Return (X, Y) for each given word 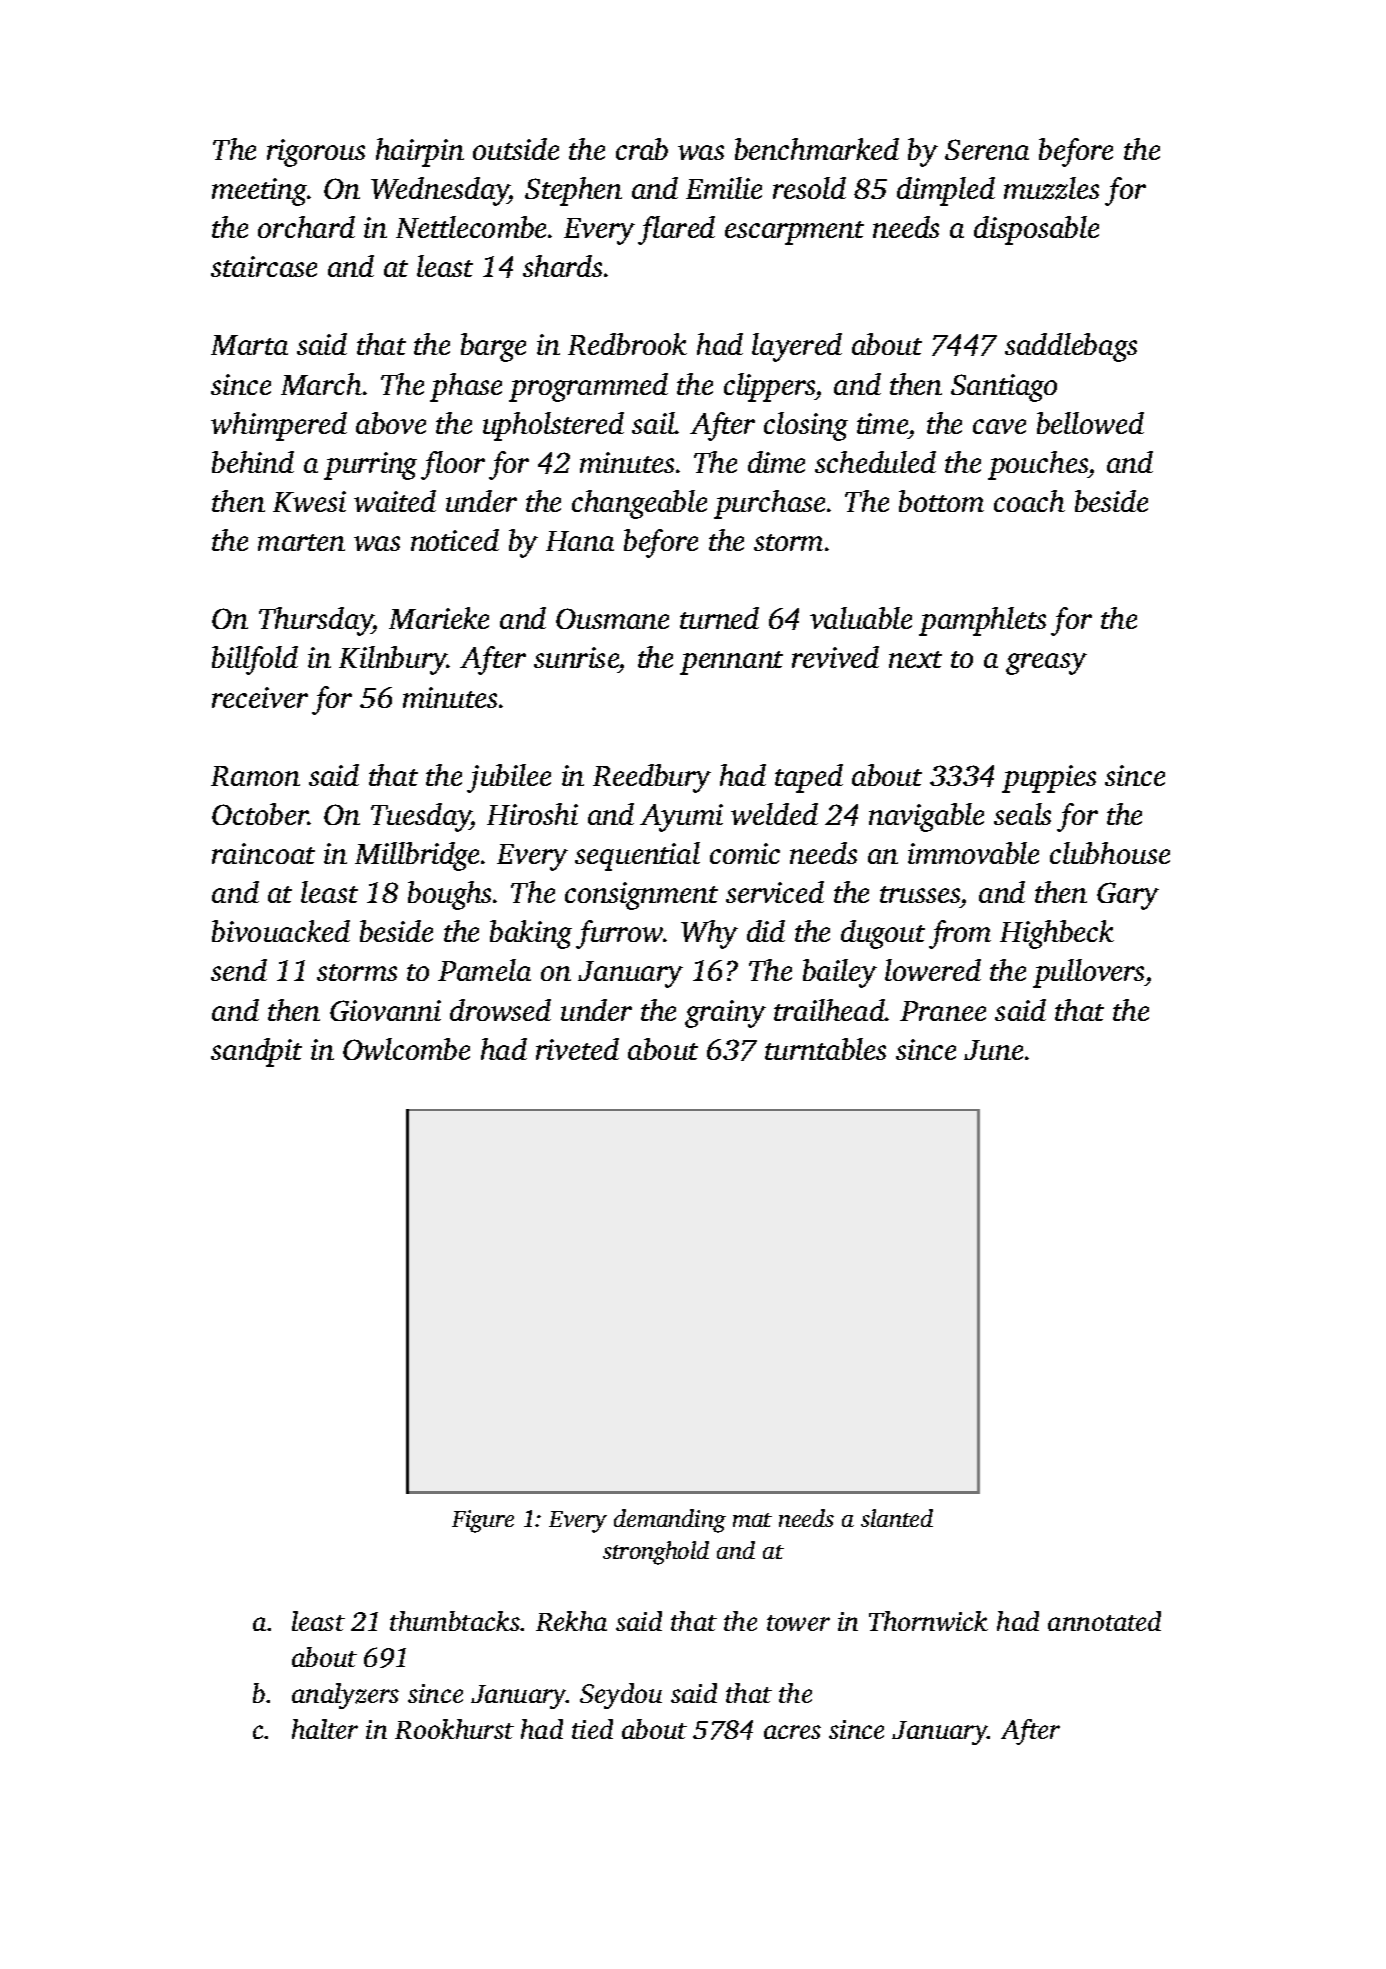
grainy (725, 1014)
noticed (455, 540)
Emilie (724, 188)
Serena (987, 149)
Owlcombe (406, 1049)
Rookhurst (454, 1729)
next (915, 659)
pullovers (1089, 973)
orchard (306, 227)
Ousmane (612, 618)
